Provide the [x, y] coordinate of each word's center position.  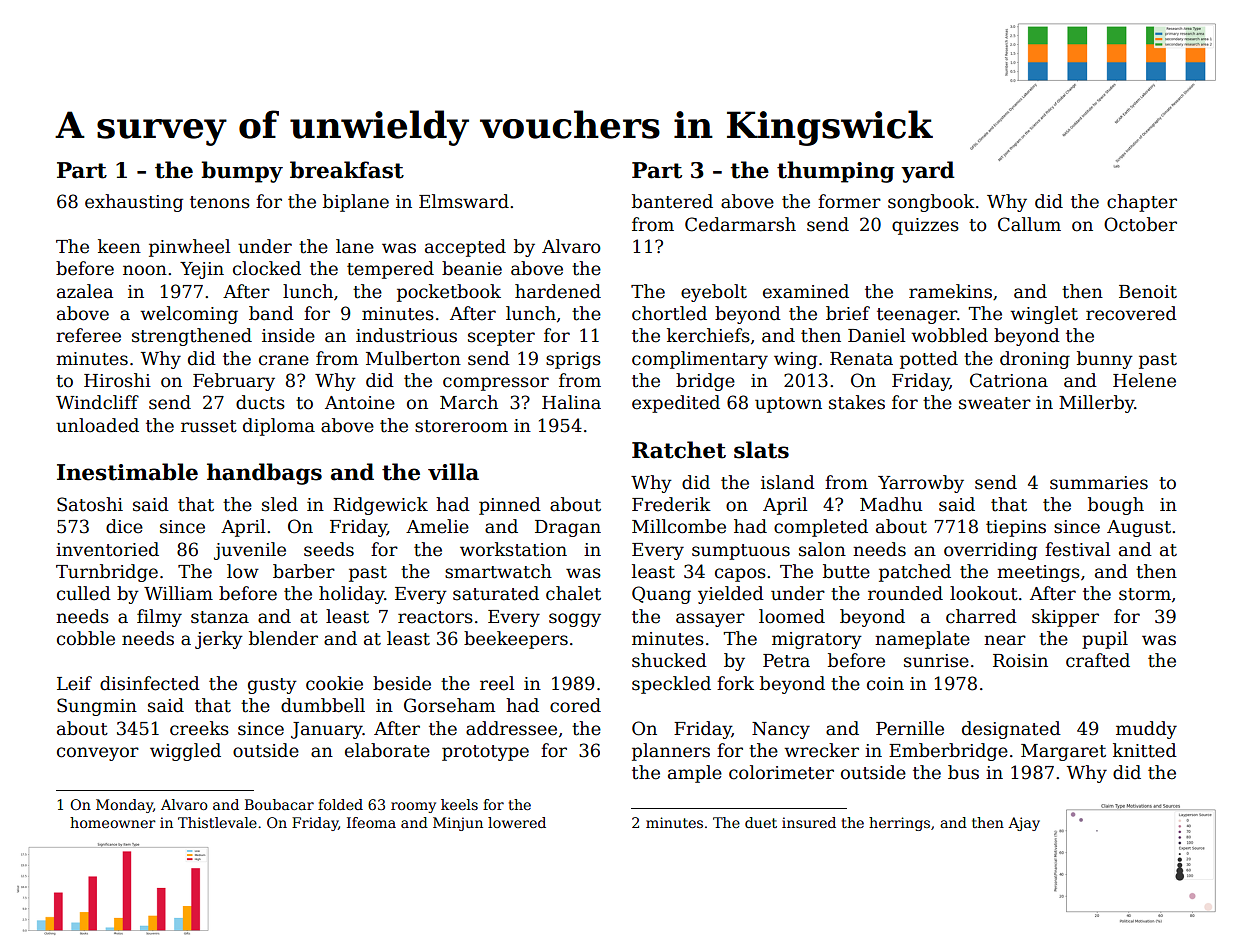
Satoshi [90, 504]
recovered [1131, 313]
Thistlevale [217, 822]
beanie [472, 268]
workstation [513, 549]
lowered [517, 822]
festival [1077, 549]
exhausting [134, 203]
